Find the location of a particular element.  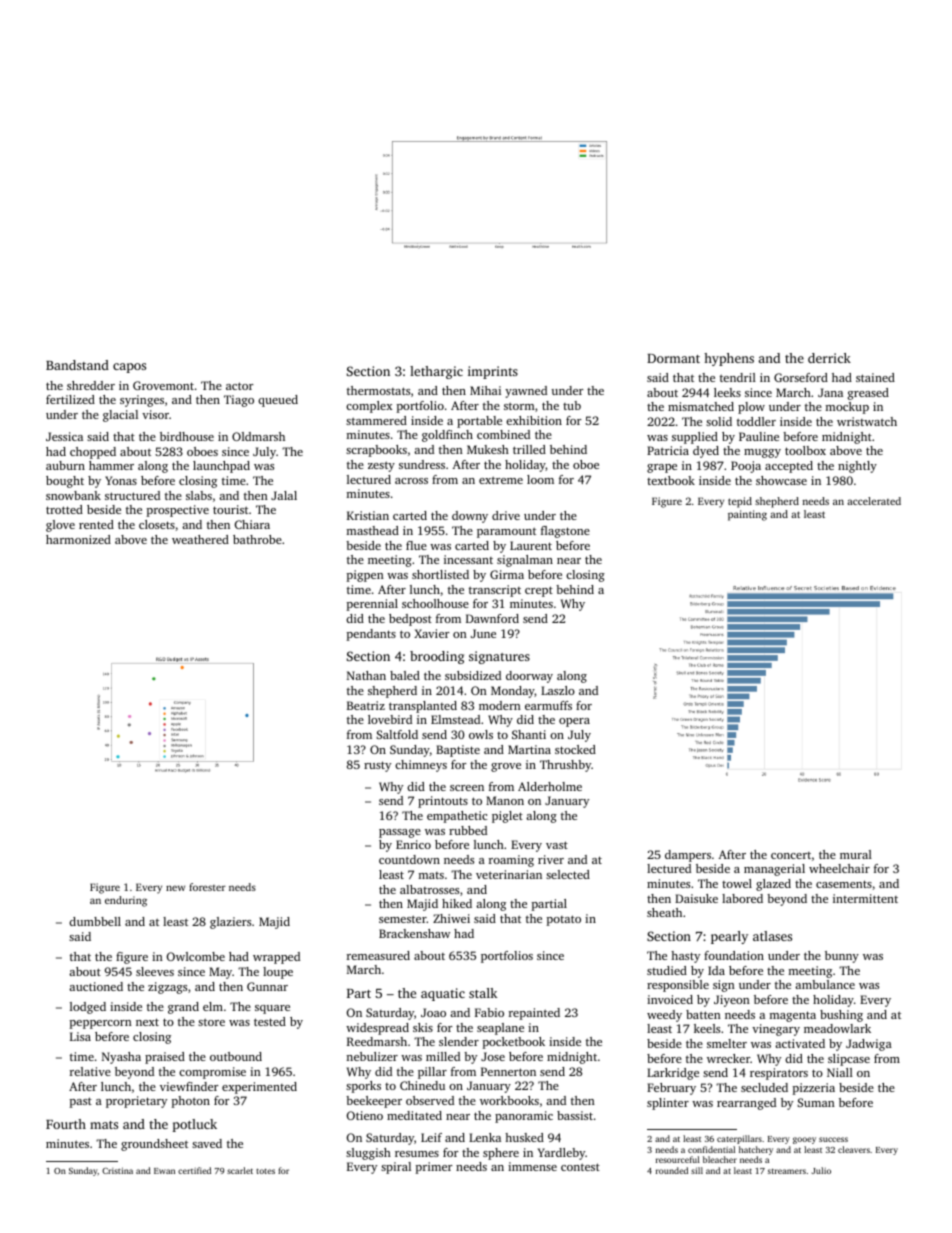

concert is located at coordinates (791, 855).
